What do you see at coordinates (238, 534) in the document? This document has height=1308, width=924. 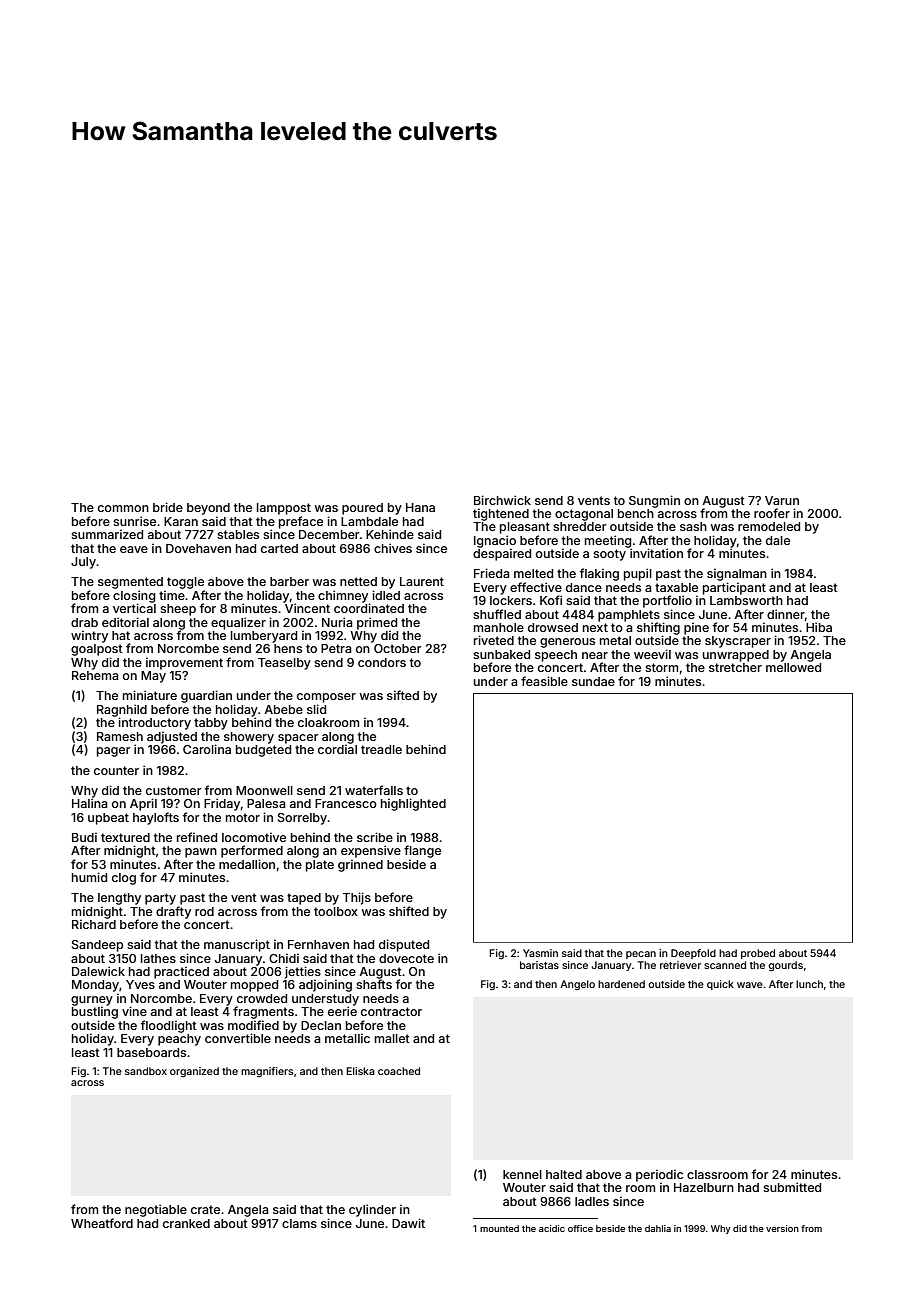 I see `stables` at bounding box center [238, 534].
